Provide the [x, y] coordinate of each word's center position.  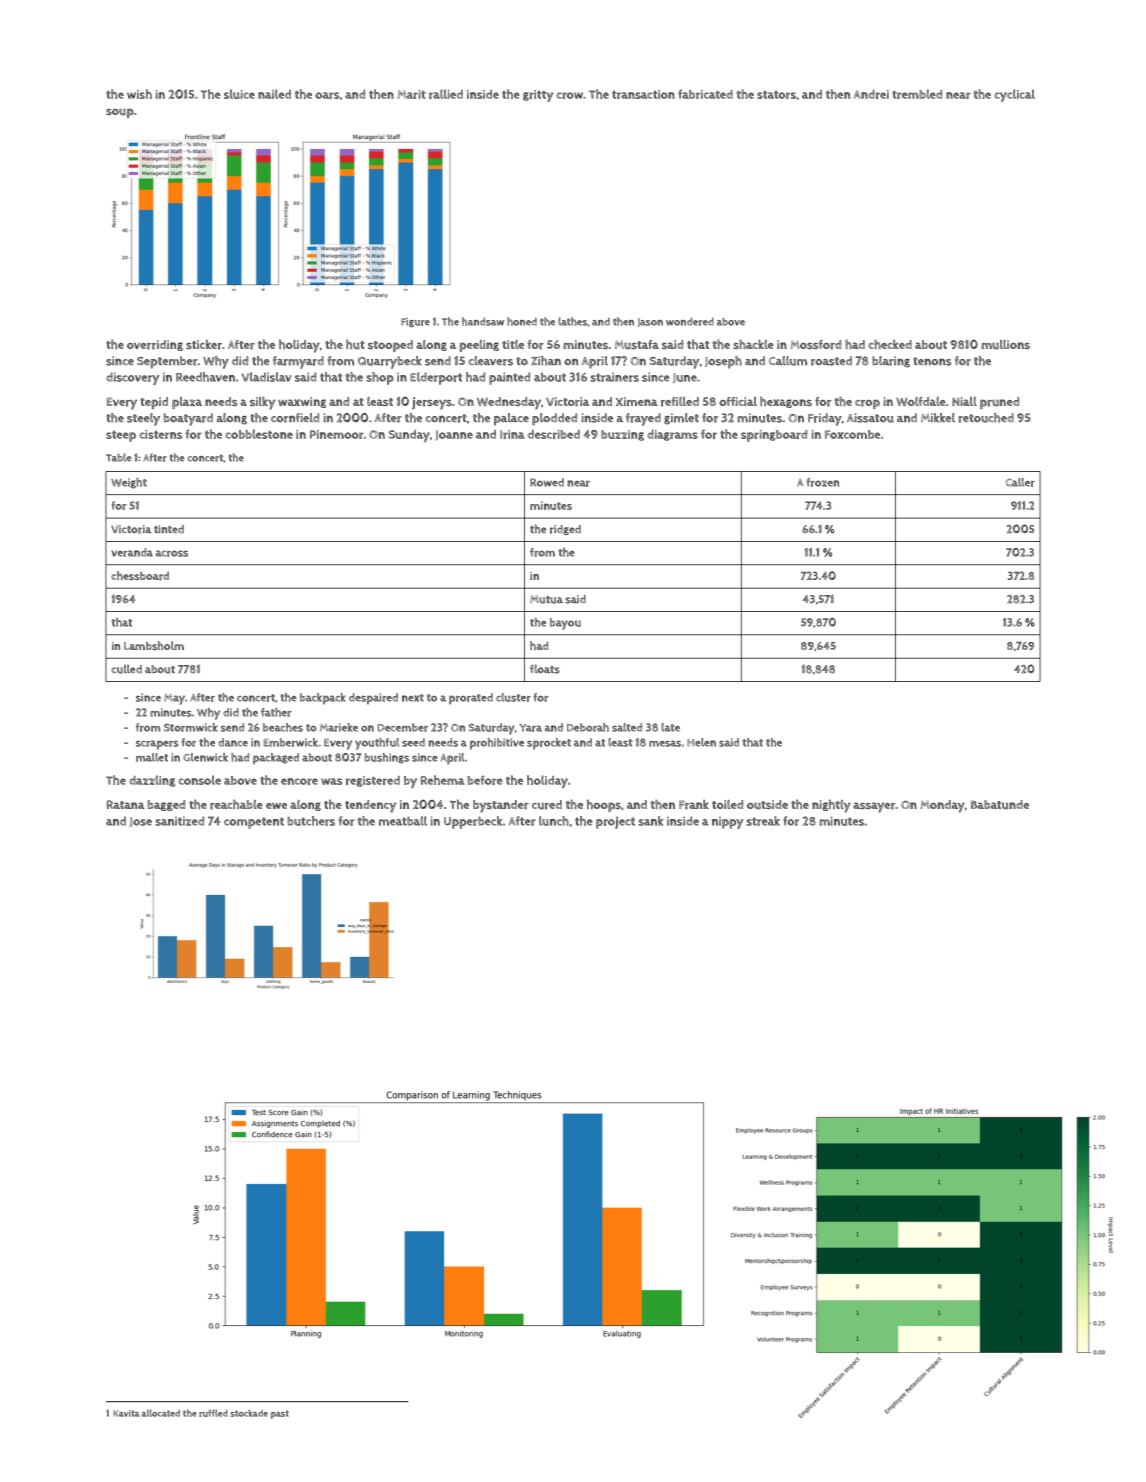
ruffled [213, 1413]
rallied [446, 94]
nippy [727, 823]
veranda [132, 552]
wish [139, 94]
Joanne [454, 435]
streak [763, 821]
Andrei [871, 94]
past [280, 1414]
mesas [665, 743]
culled [126, 669]
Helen [701, 742]
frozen [822, 482]
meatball [403, 821]
